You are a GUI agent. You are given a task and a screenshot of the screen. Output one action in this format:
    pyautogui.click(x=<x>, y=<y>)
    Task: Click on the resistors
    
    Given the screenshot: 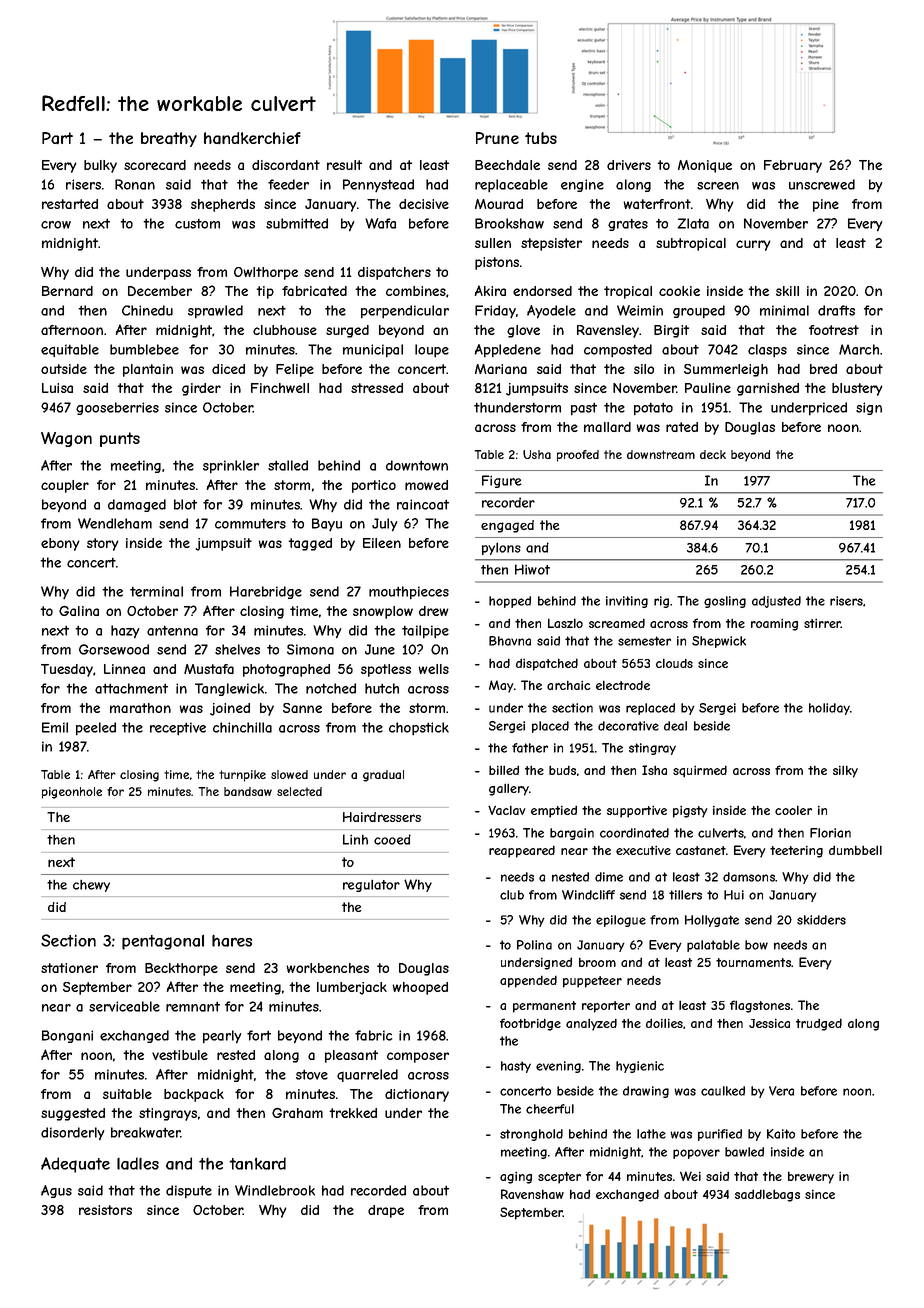 What is the action you would take?
    pyautogui.click(x=105, y=1210)
